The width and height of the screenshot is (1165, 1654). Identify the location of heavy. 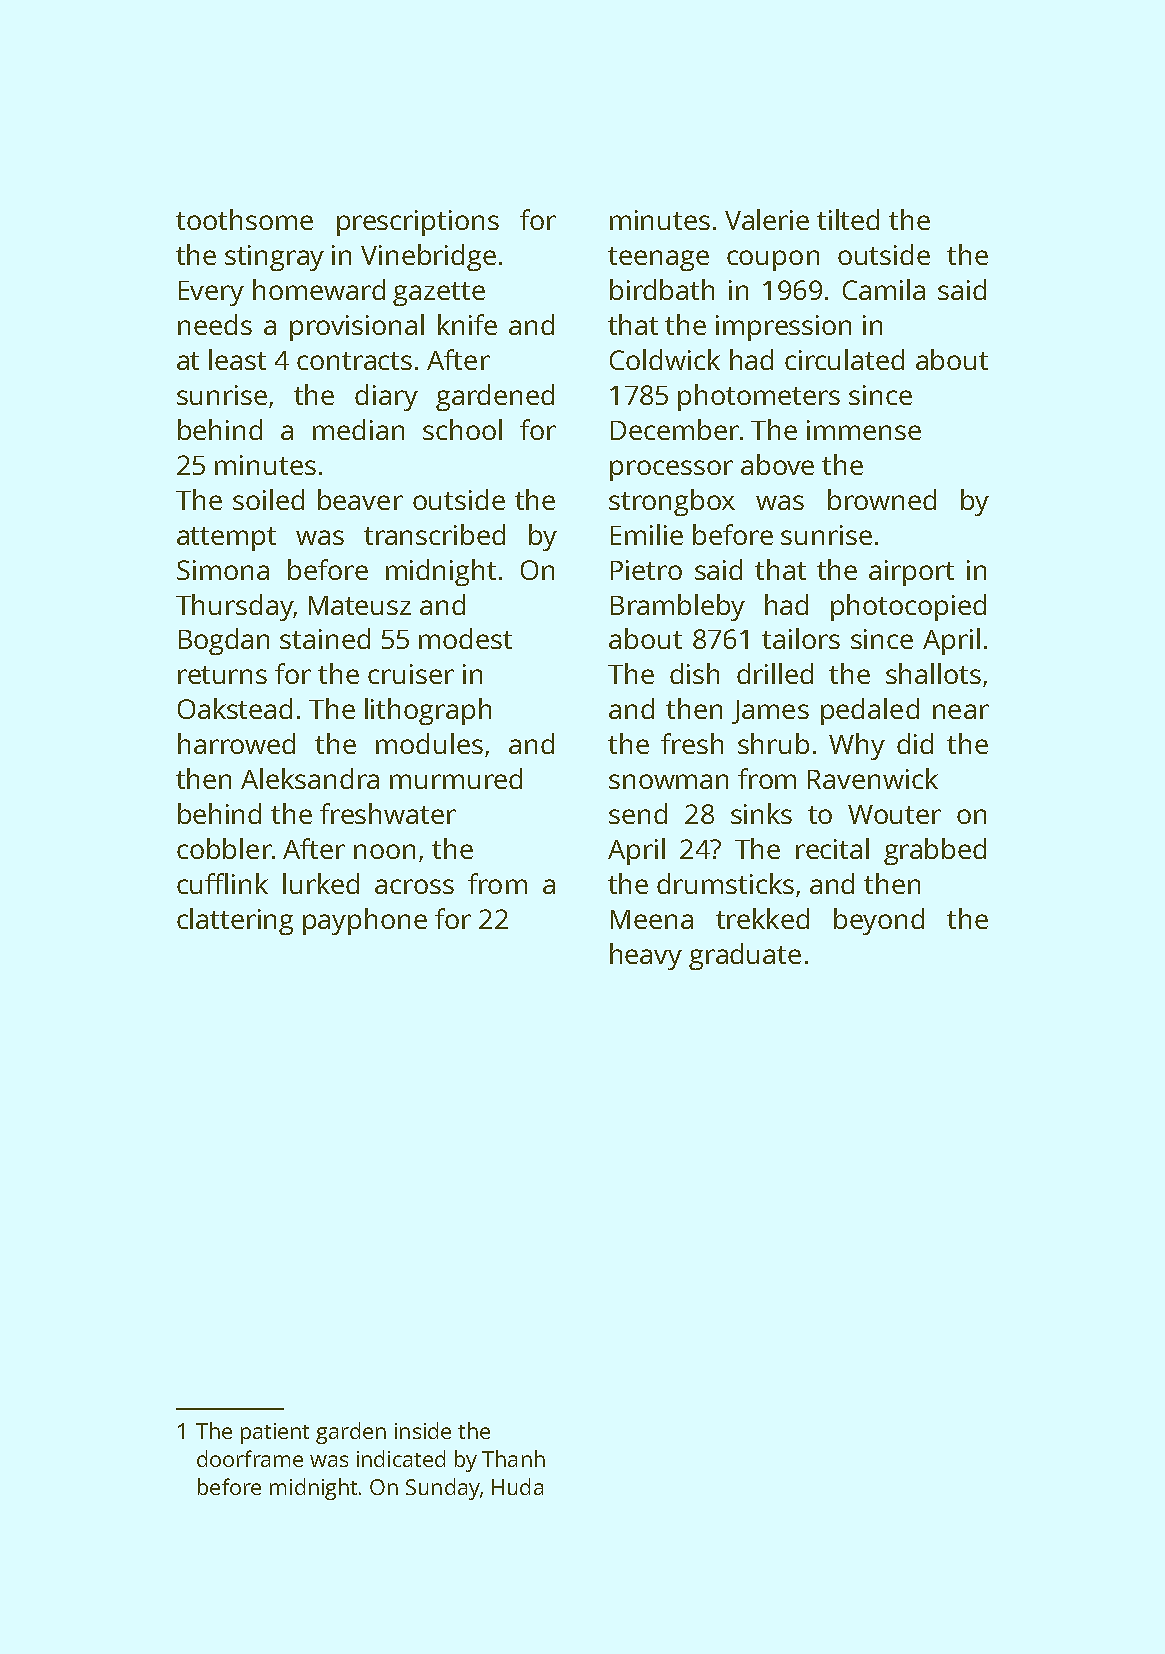
(646, 956).
